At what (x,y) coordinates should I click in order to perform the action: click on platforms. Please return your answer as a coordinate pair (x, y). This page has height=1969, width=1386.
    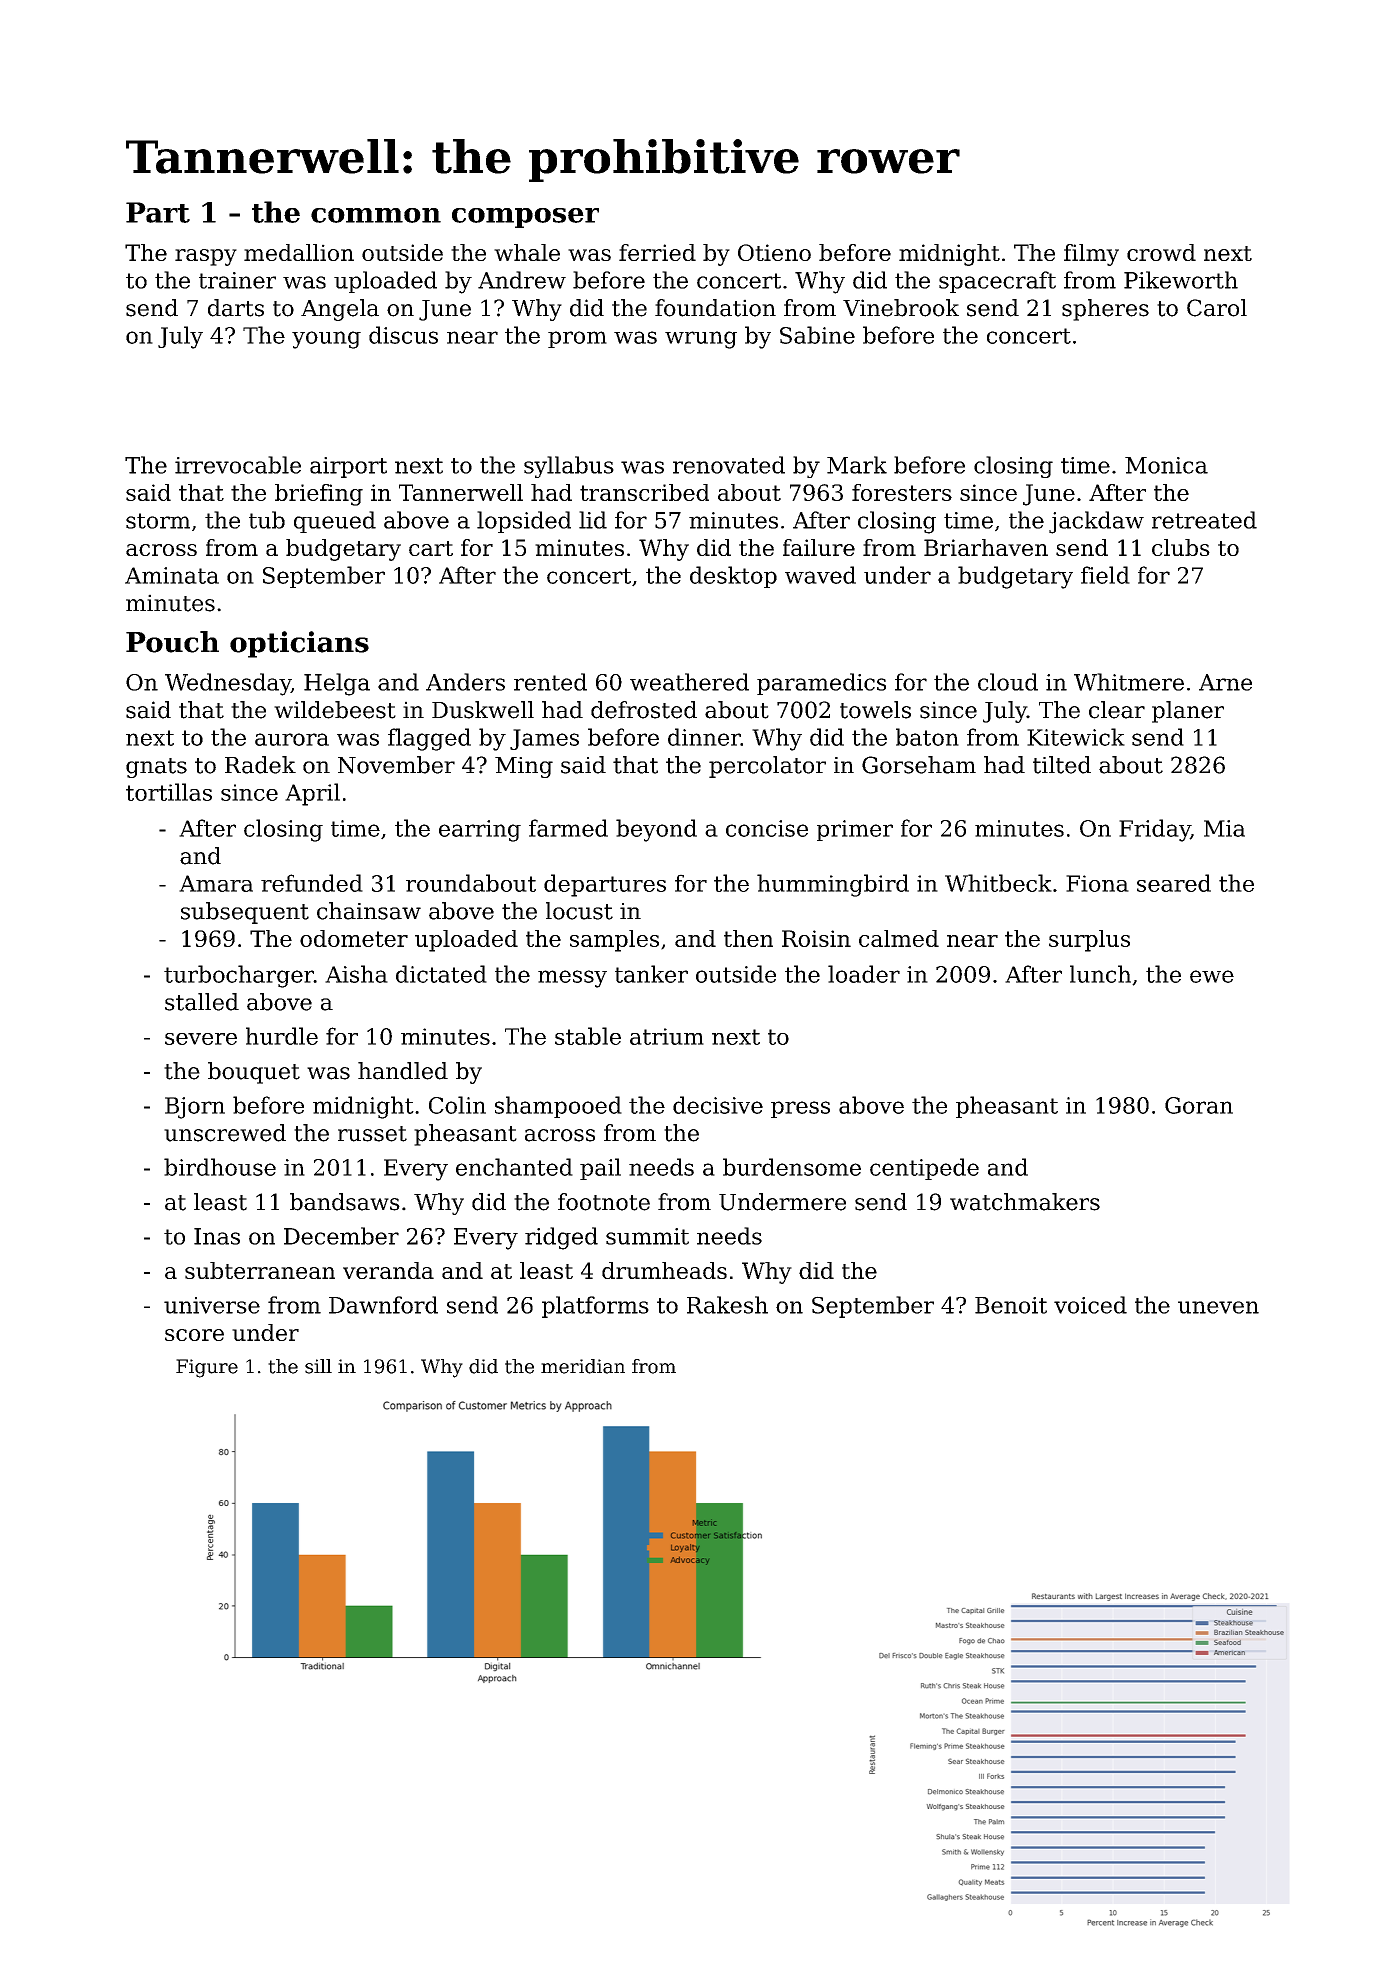
    Looking at the image, I should click on (595, 1307).
